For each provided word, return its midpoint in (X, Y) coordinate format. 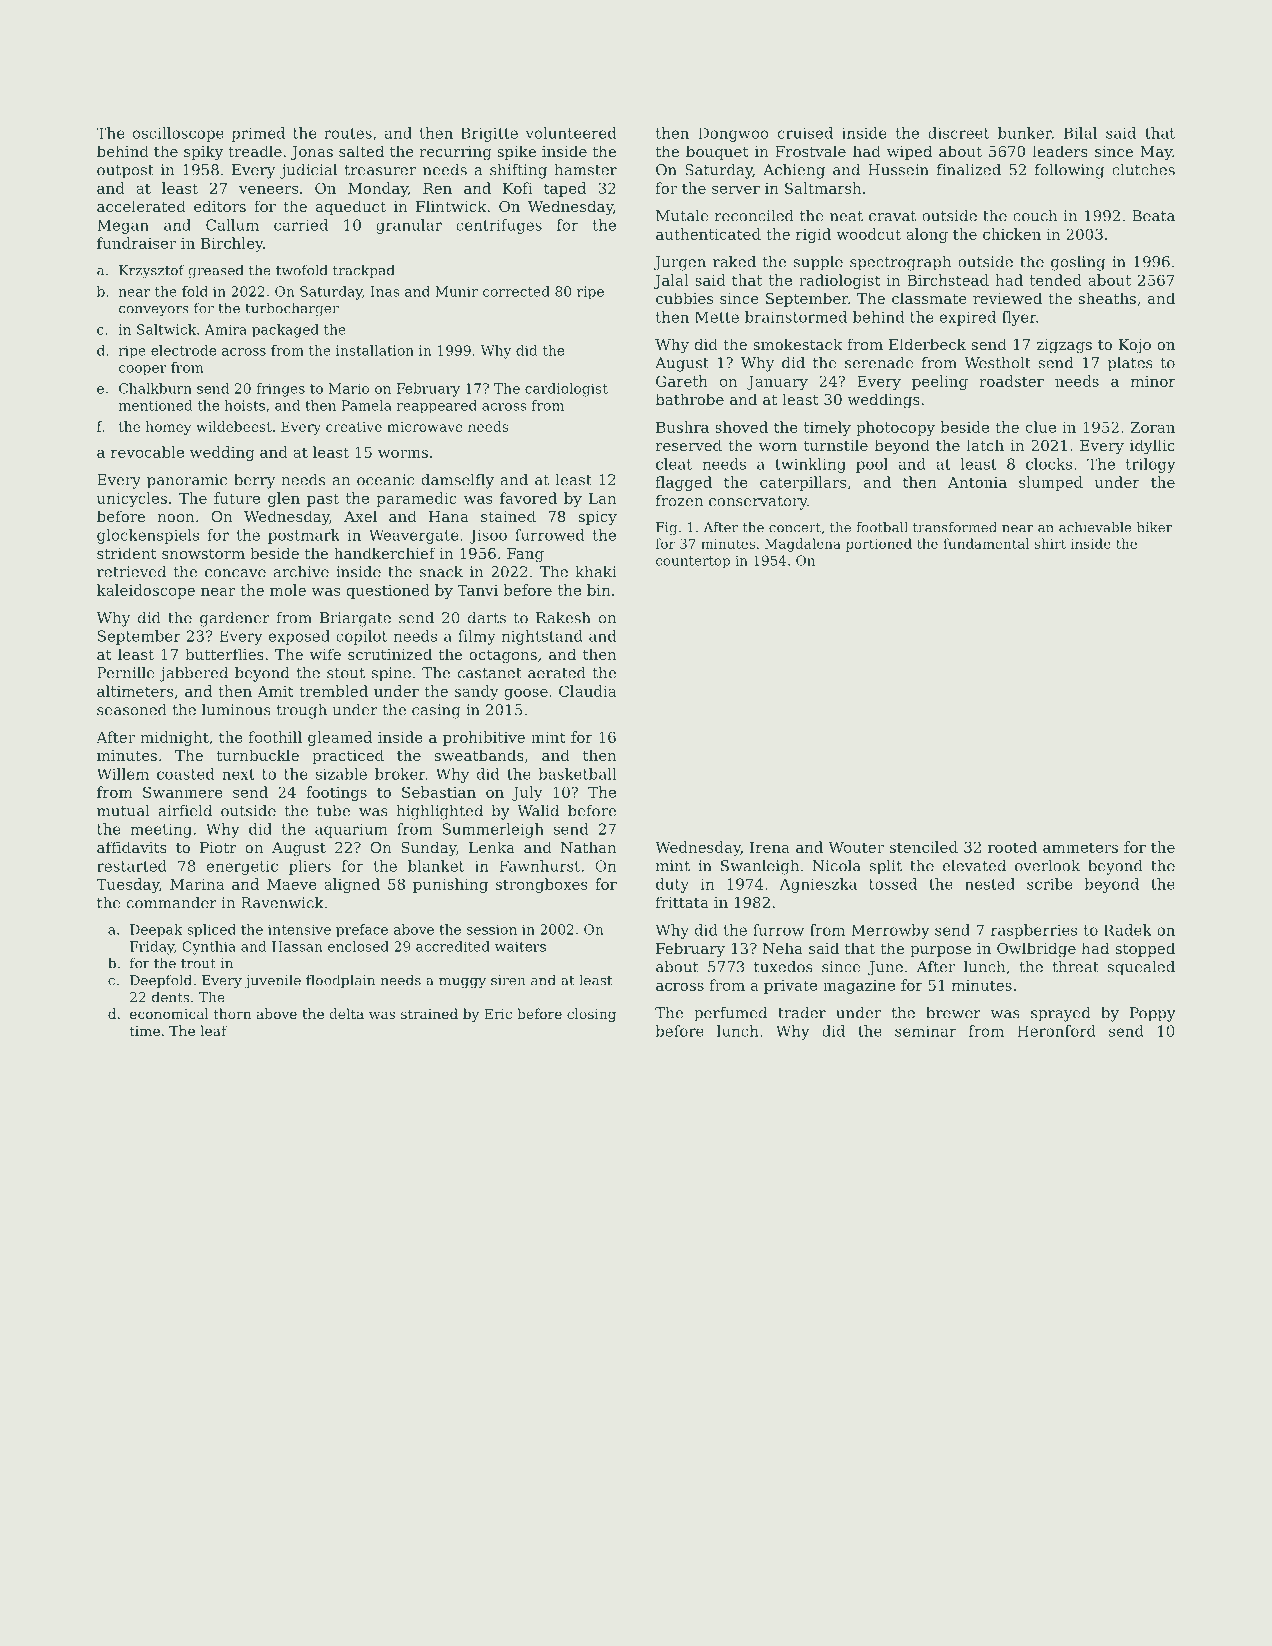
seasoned (132, 710)
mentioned (155, 405)
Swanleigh (760, 867)
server (736, 189)
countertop (693, 562)
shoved (741, 427)
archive (301, 572)
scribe (1050, 884)
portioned (879, 545)
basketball (577, 774)
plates (1130, 364)
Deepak (156, 931)
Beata (1153, 216)
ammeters (1080, 847)
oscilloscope (178, 134)
